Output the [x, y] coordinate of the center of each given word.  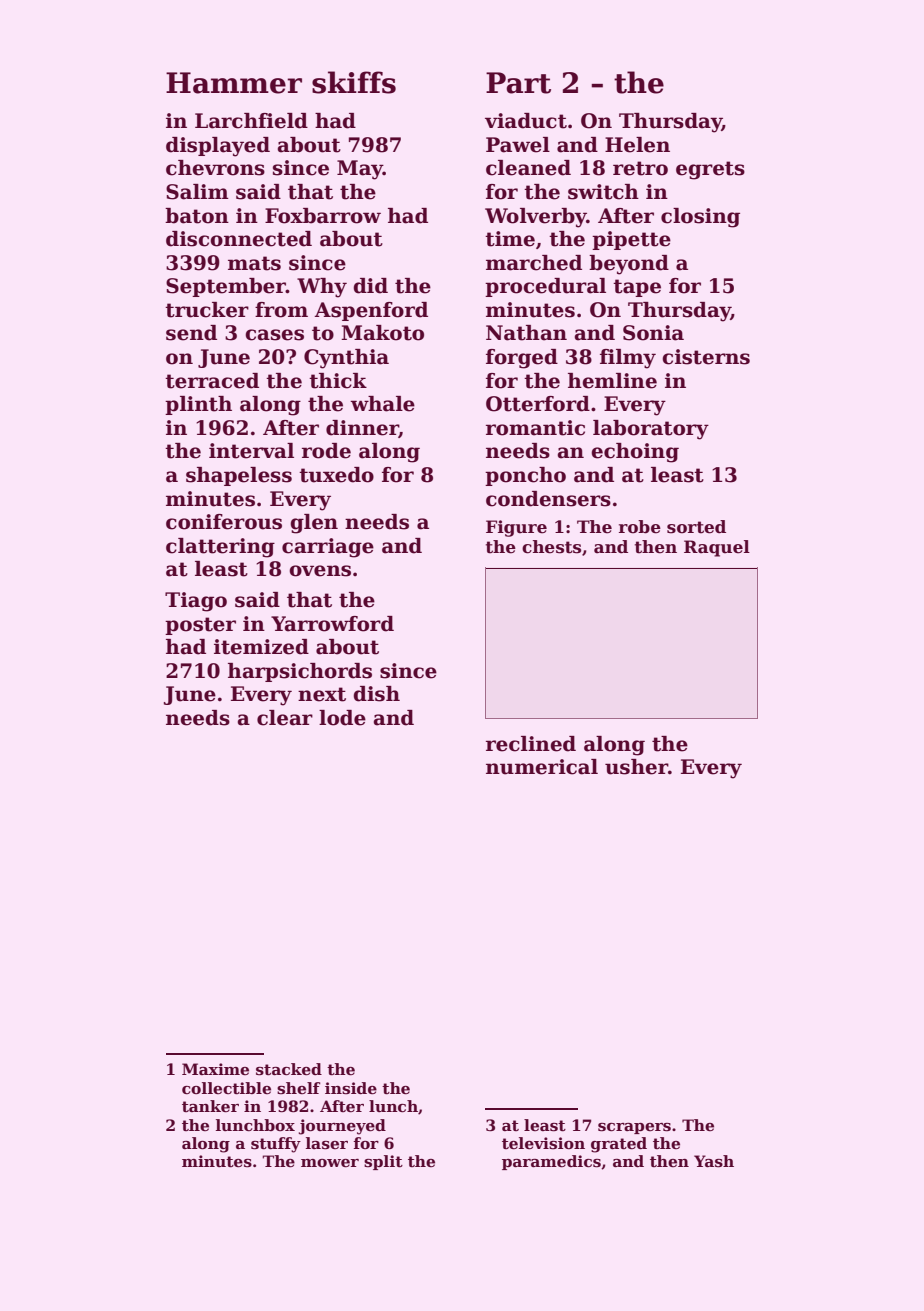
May [360, 170]
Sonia [653, 333]
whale [382, 404]
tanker [210, 1106]
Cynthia [346, 359]
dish [376, 694]
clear [285, 718]
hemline [612, 381]
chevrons [215, 168]
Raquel [717, 548]
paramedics [551, 1162]
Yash [714, 1161]
